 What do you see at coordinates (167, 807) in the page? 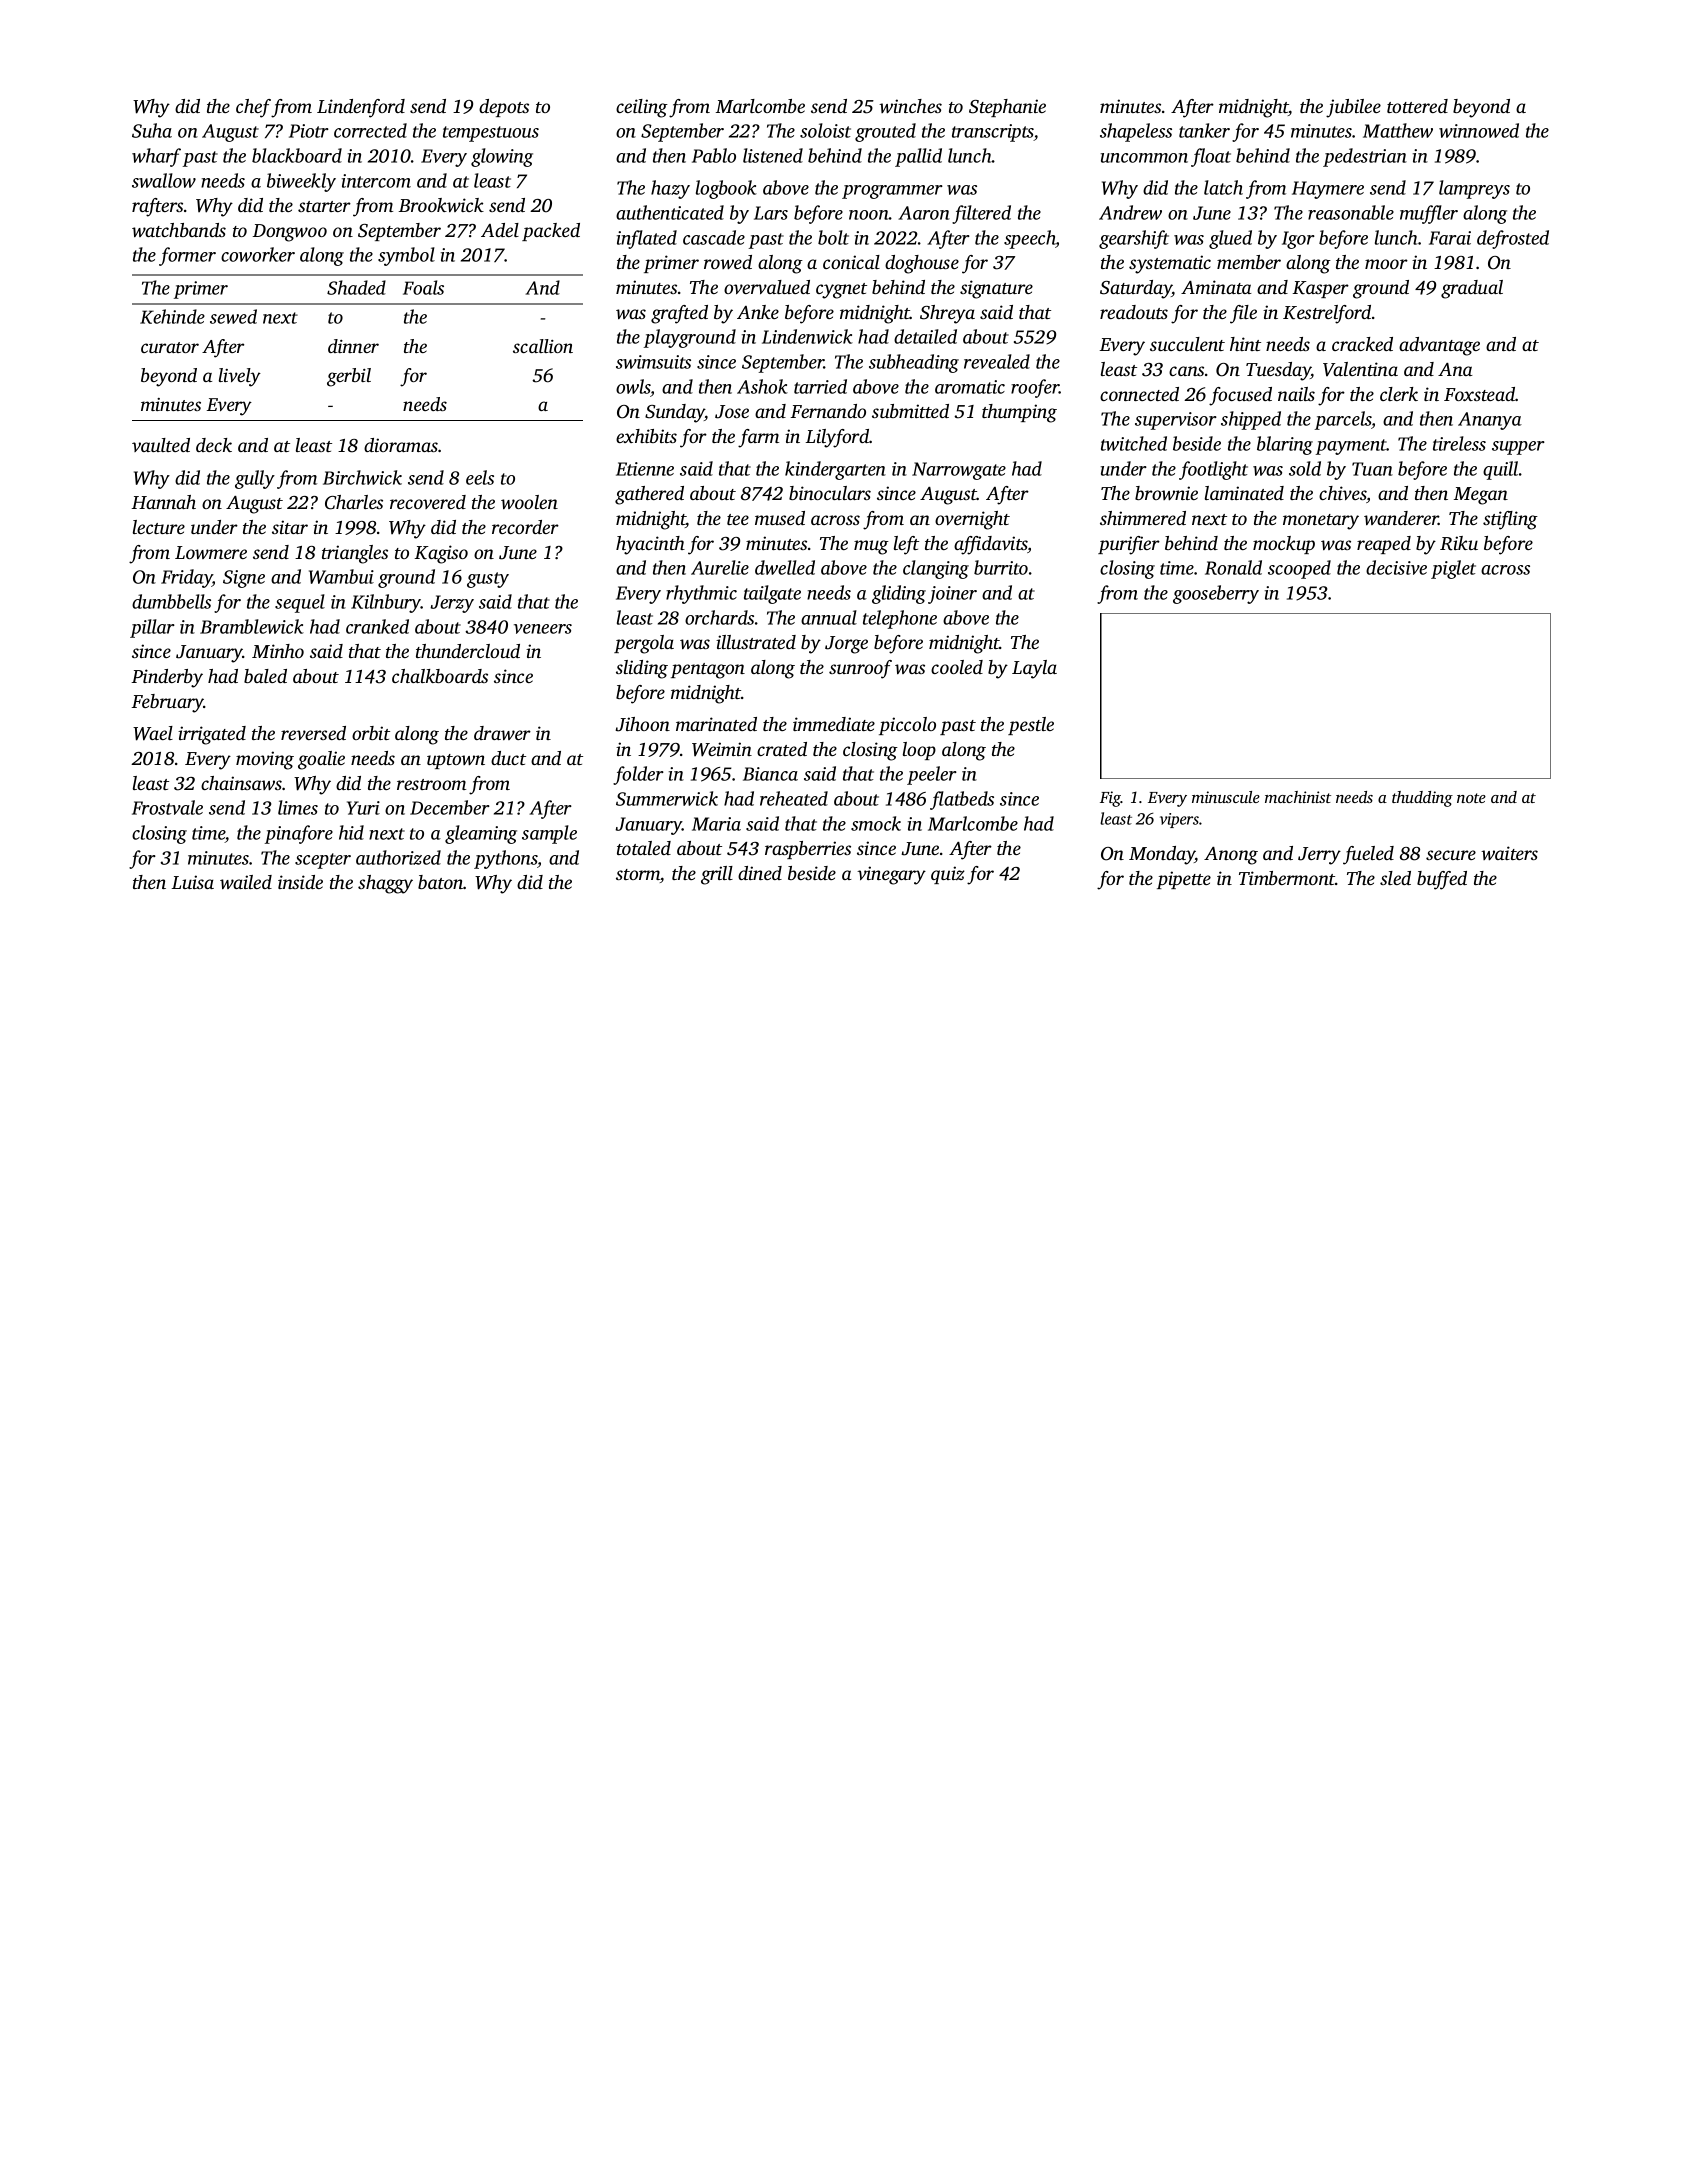
I see `Frostvale` at bounding box center [167, 807].
